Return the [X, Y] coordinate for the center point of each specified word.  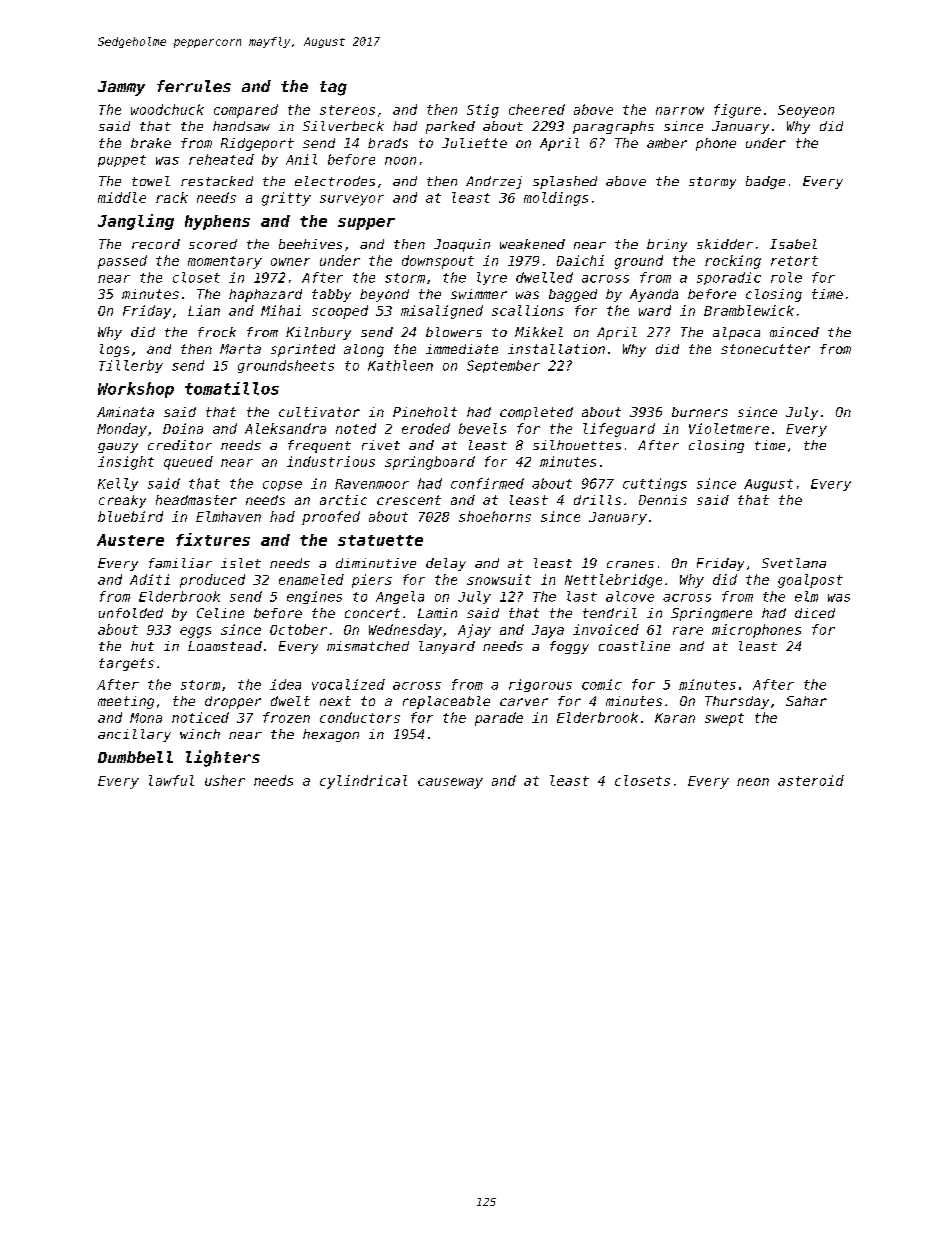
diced [815, 613]
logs [114, 350]
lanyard [447, 647]
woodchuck [167, 109]
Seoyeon [806, 111]
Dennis [663, 500]
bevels [482, 428]
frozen [286, 717]
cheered [537, 109]
